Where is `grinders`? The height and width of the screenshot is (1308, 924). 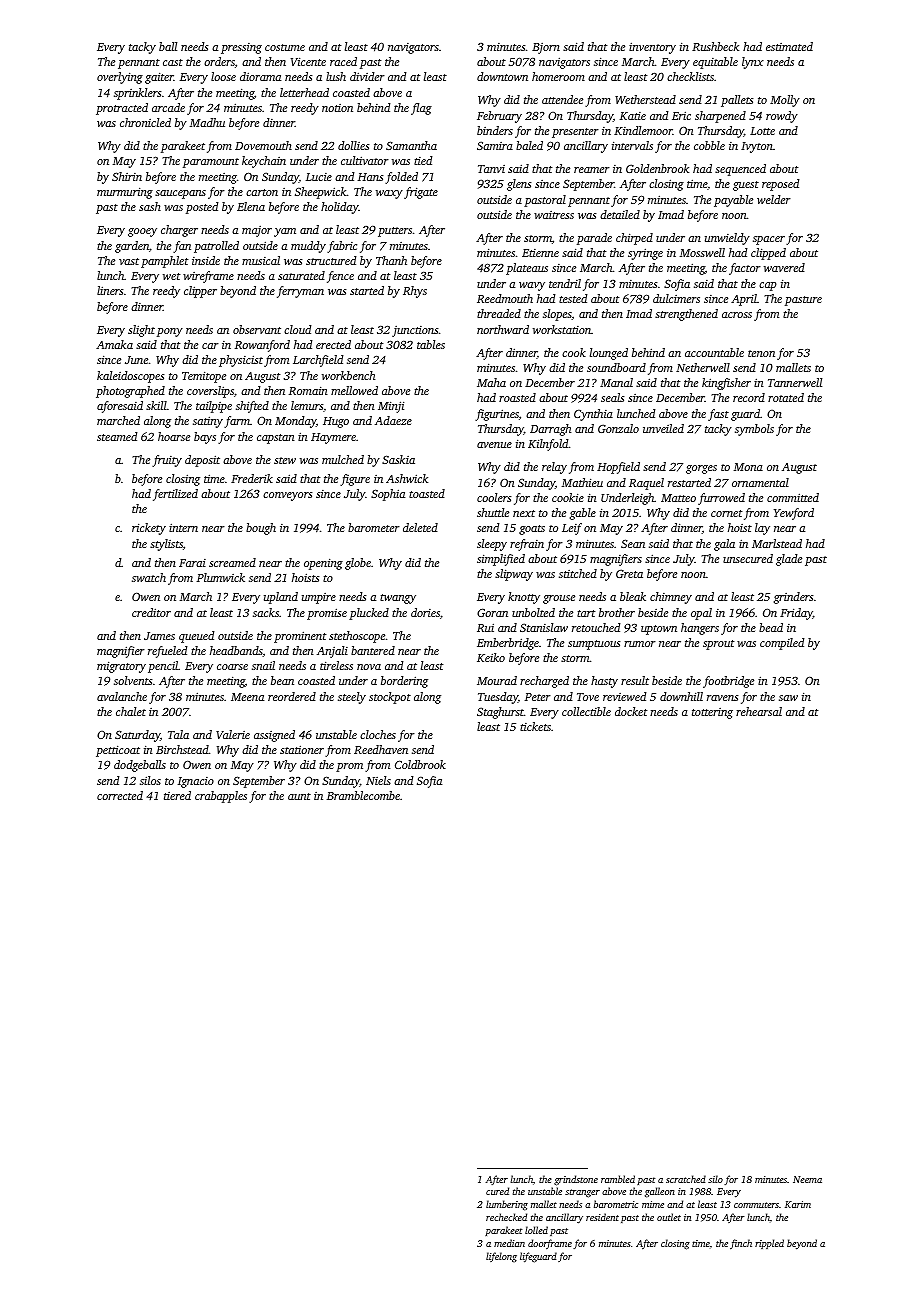
grinders is located at coordinates (794, 598).
